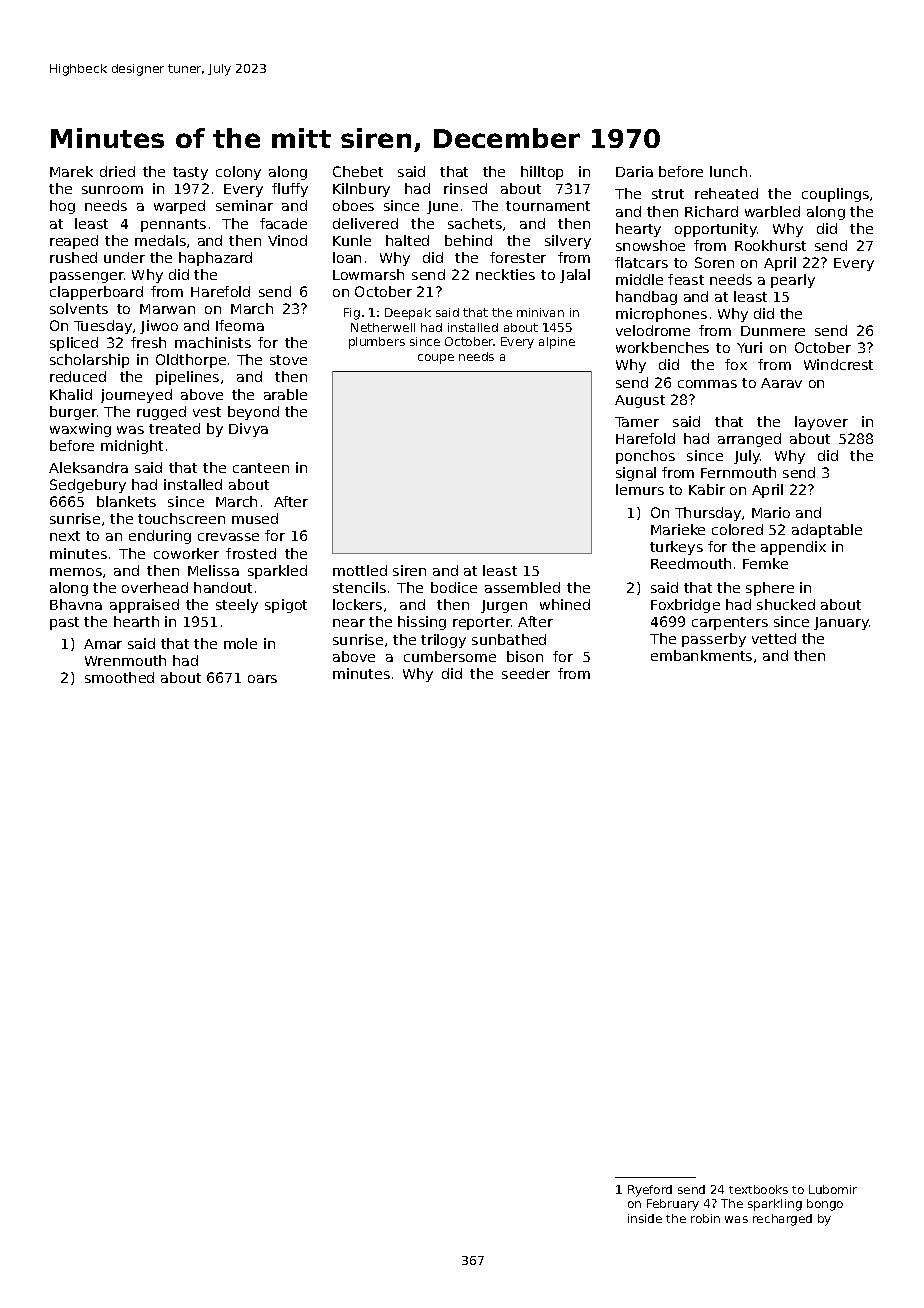  What do you see at coordinates (125, 660) in the image?
I see `Wrenmouth` at bounding box center [125, 660].
